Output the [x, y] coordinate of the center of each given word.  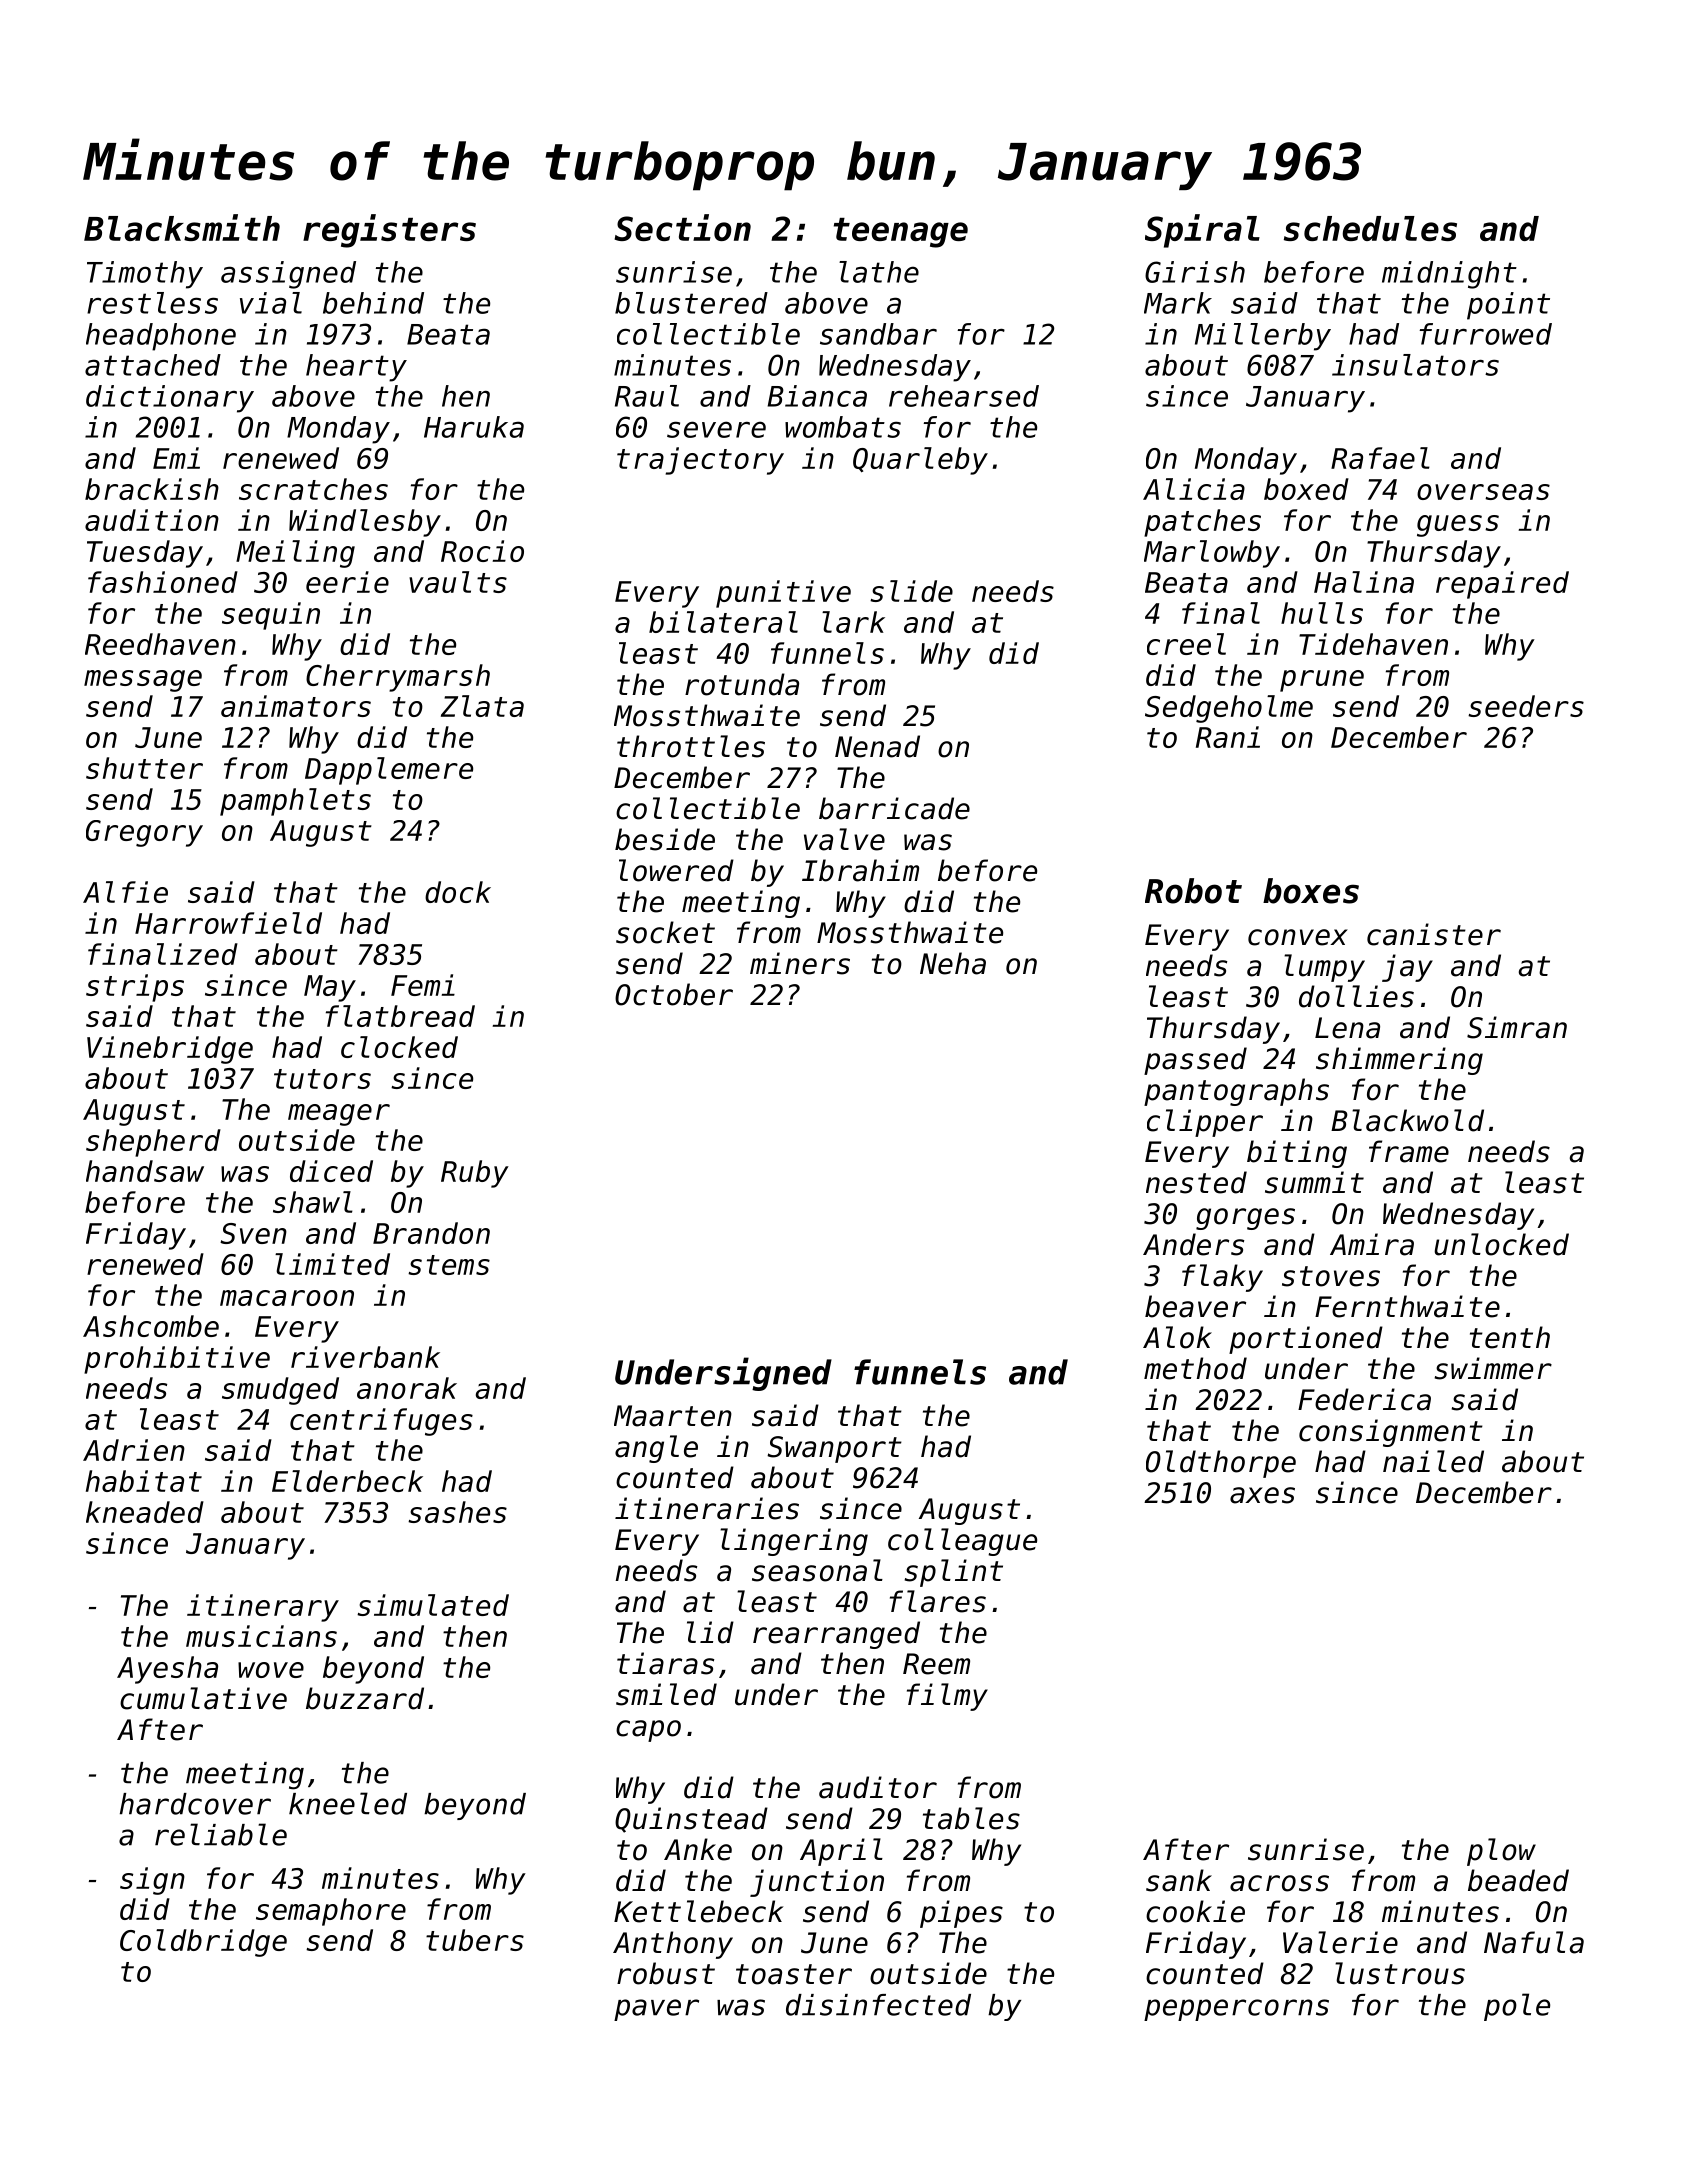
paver [656, 2010]
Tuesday [145, 554]
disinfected [878, 2005]
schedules [1370, 228]
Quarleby [920, 461]
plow [1501, 1852]
